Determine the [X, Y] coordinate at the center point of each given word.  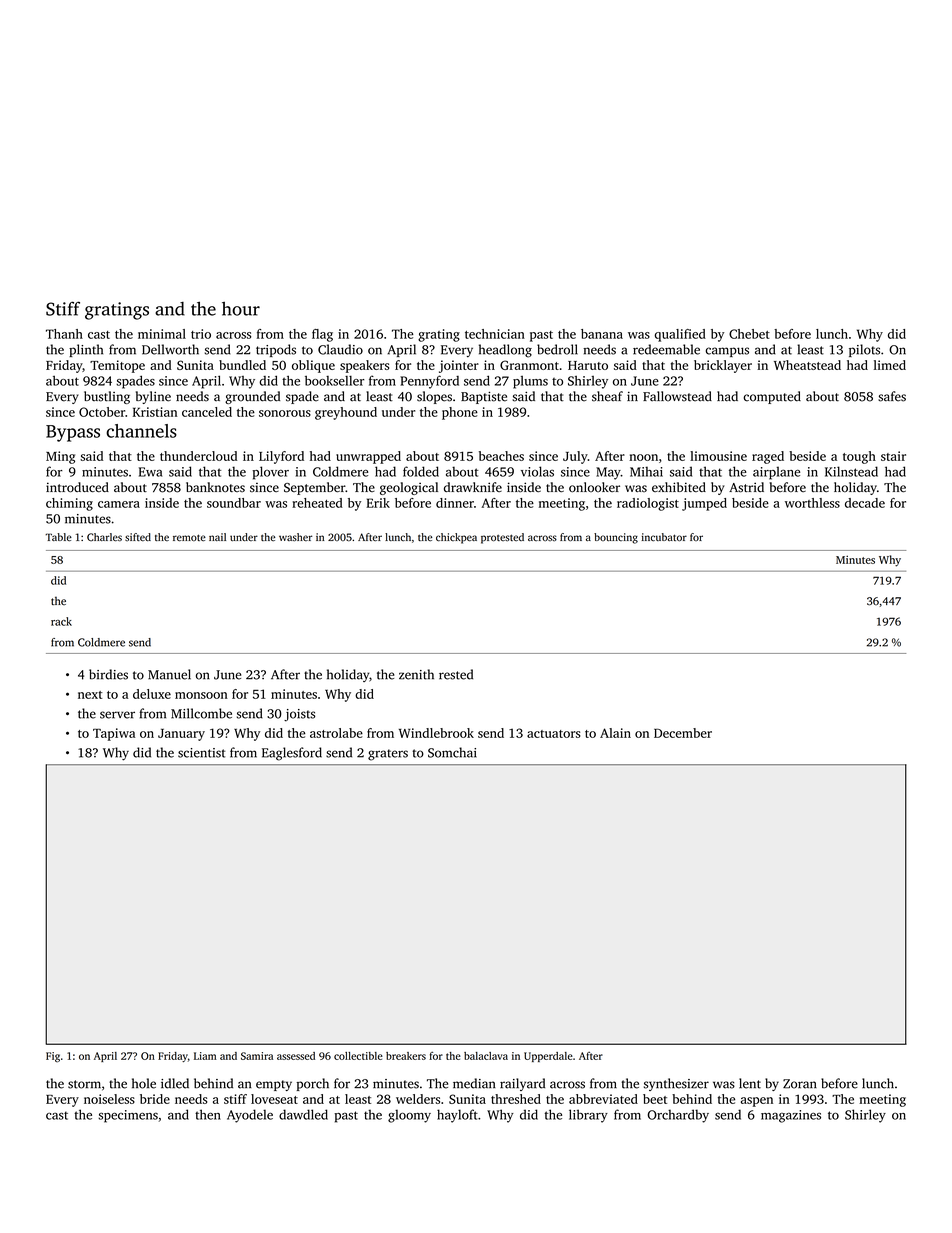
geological [409, 488]
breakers [406, 1056]
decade [865, 503]
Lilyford [281, 457]
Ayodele [250, 1116]
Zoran [800, 1084]
